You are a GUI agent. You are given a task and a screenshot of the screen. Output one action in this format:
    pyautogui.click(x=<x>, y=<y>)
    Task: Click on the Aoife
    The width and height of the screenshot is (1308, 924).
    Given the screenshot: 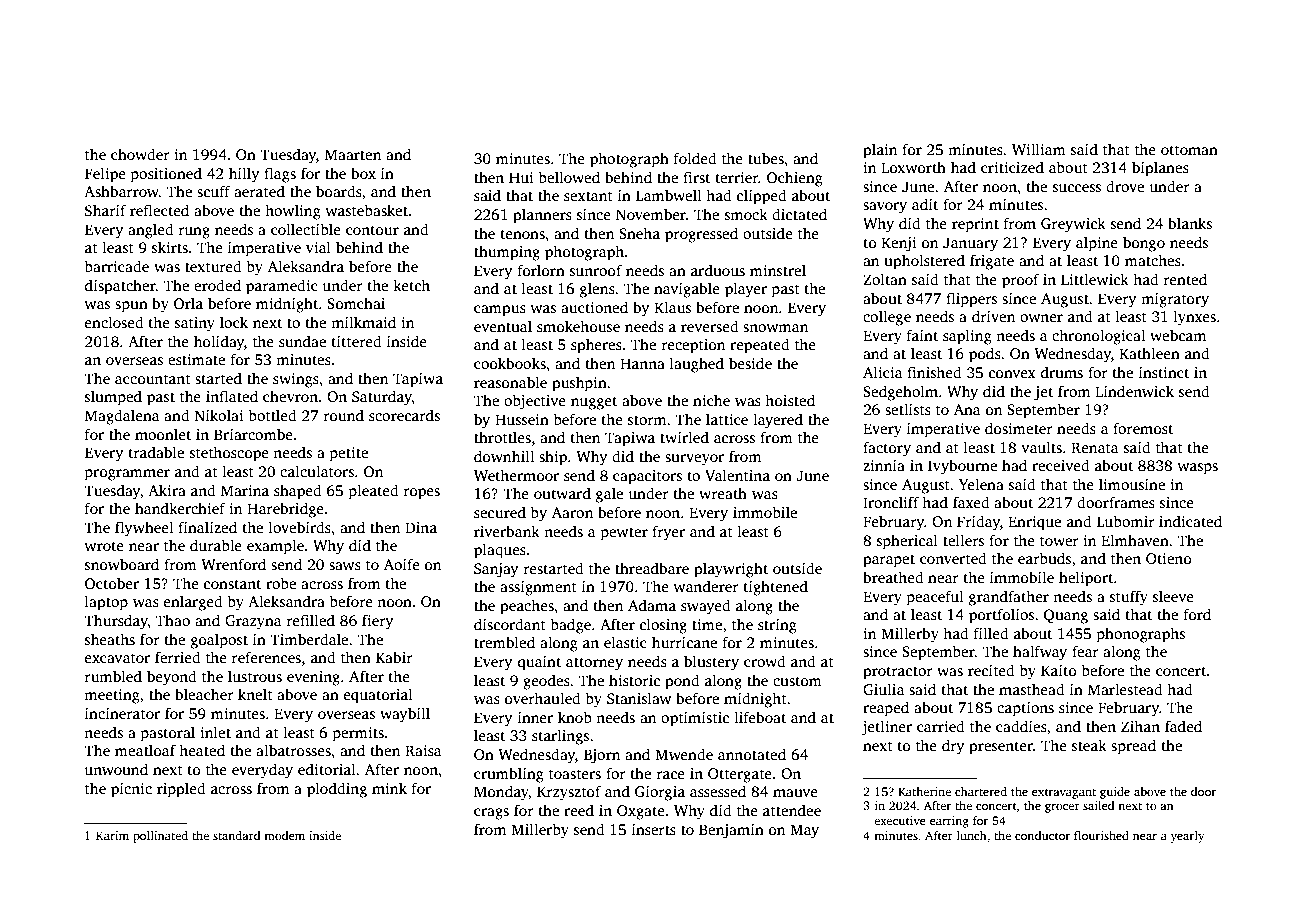 What is the action you would take?
    pyautogui.click(x=402, y=564)
